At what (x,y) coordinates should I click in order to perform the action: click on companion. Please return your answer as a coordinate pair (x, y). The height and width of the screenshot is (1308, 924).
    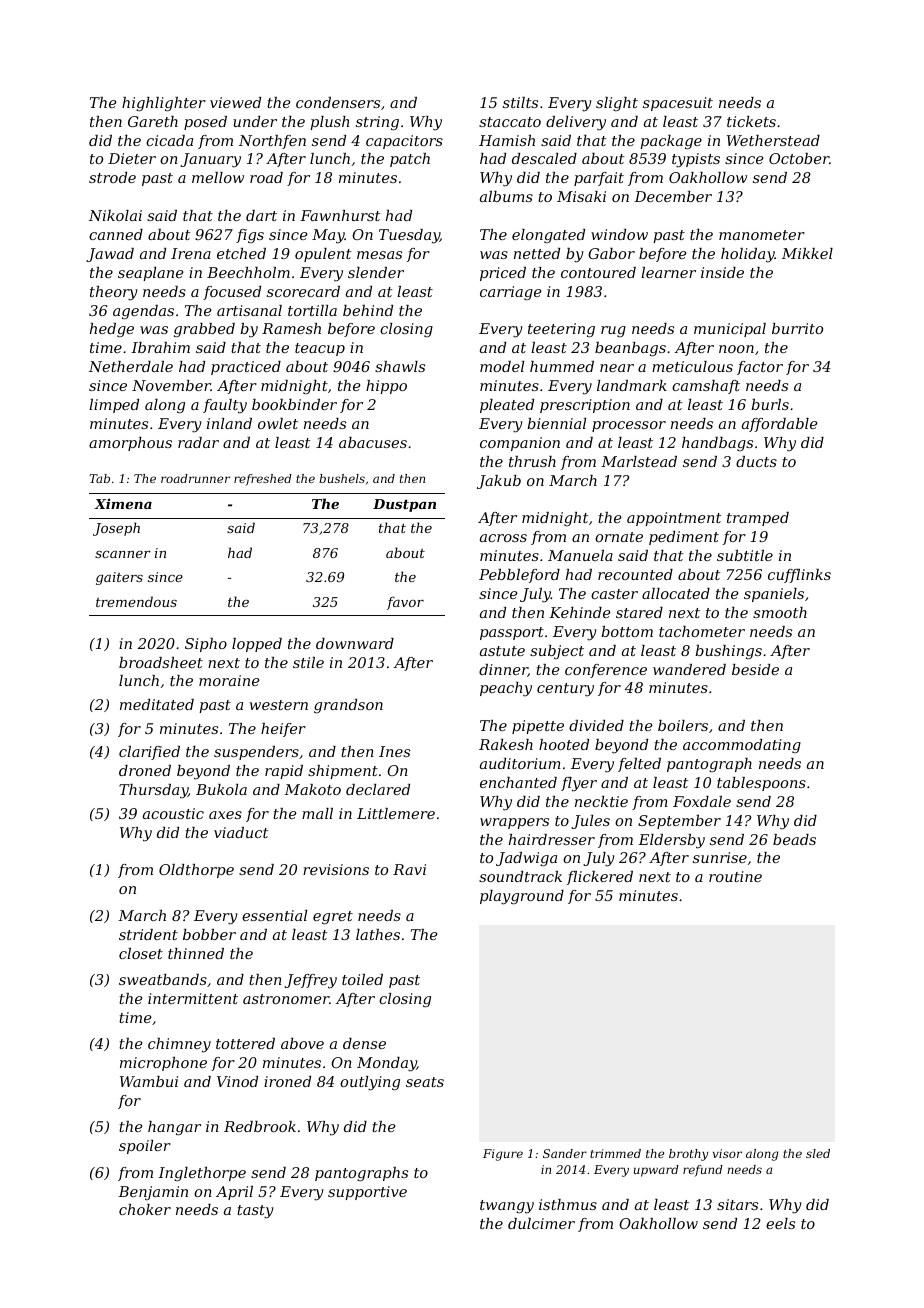
    Looking at the image, I should click on (520, 444).
